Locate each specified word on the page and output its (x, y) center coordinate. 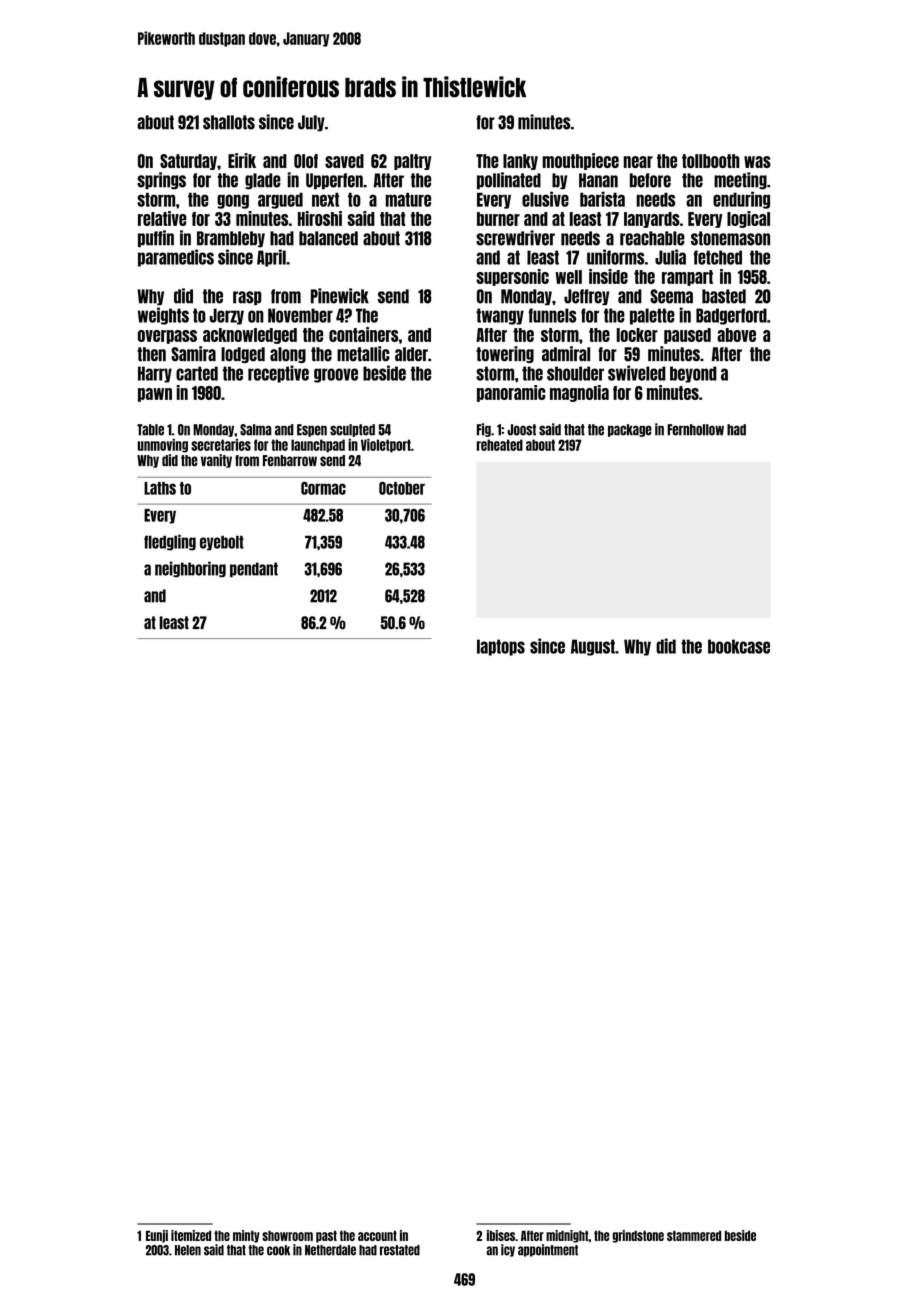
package (630, 430)
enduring (741, 200)
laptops (501, 647)
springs (161, 181)
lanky (520, 162)
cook (278, 1250)
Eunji (157, 1236)
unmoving (163, 446)
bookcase (739, 646)
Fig (484, 430)
